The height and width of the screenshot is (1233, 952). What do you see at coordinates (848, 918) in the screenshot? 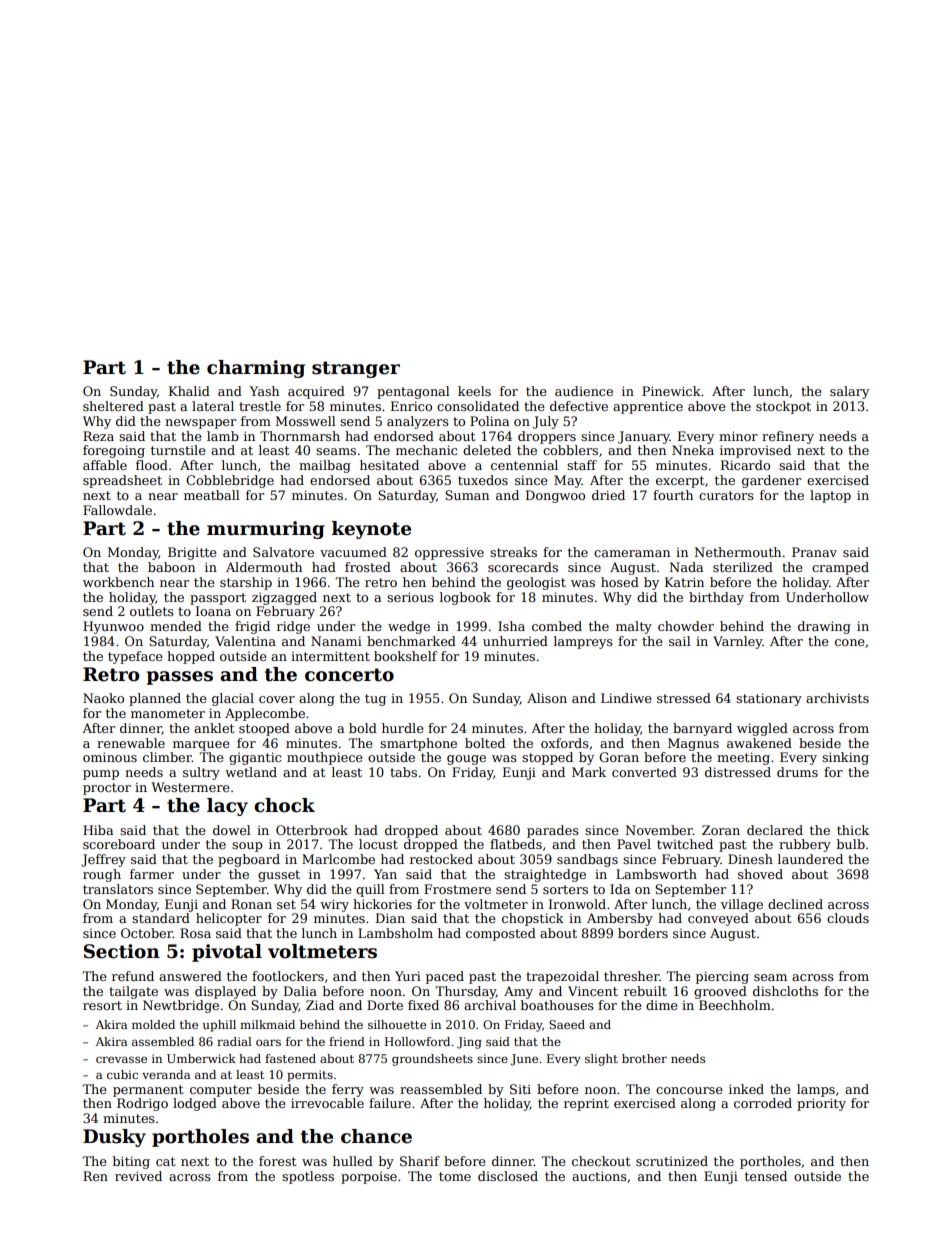
I see `clouds` at bounding box center [848, 918].
